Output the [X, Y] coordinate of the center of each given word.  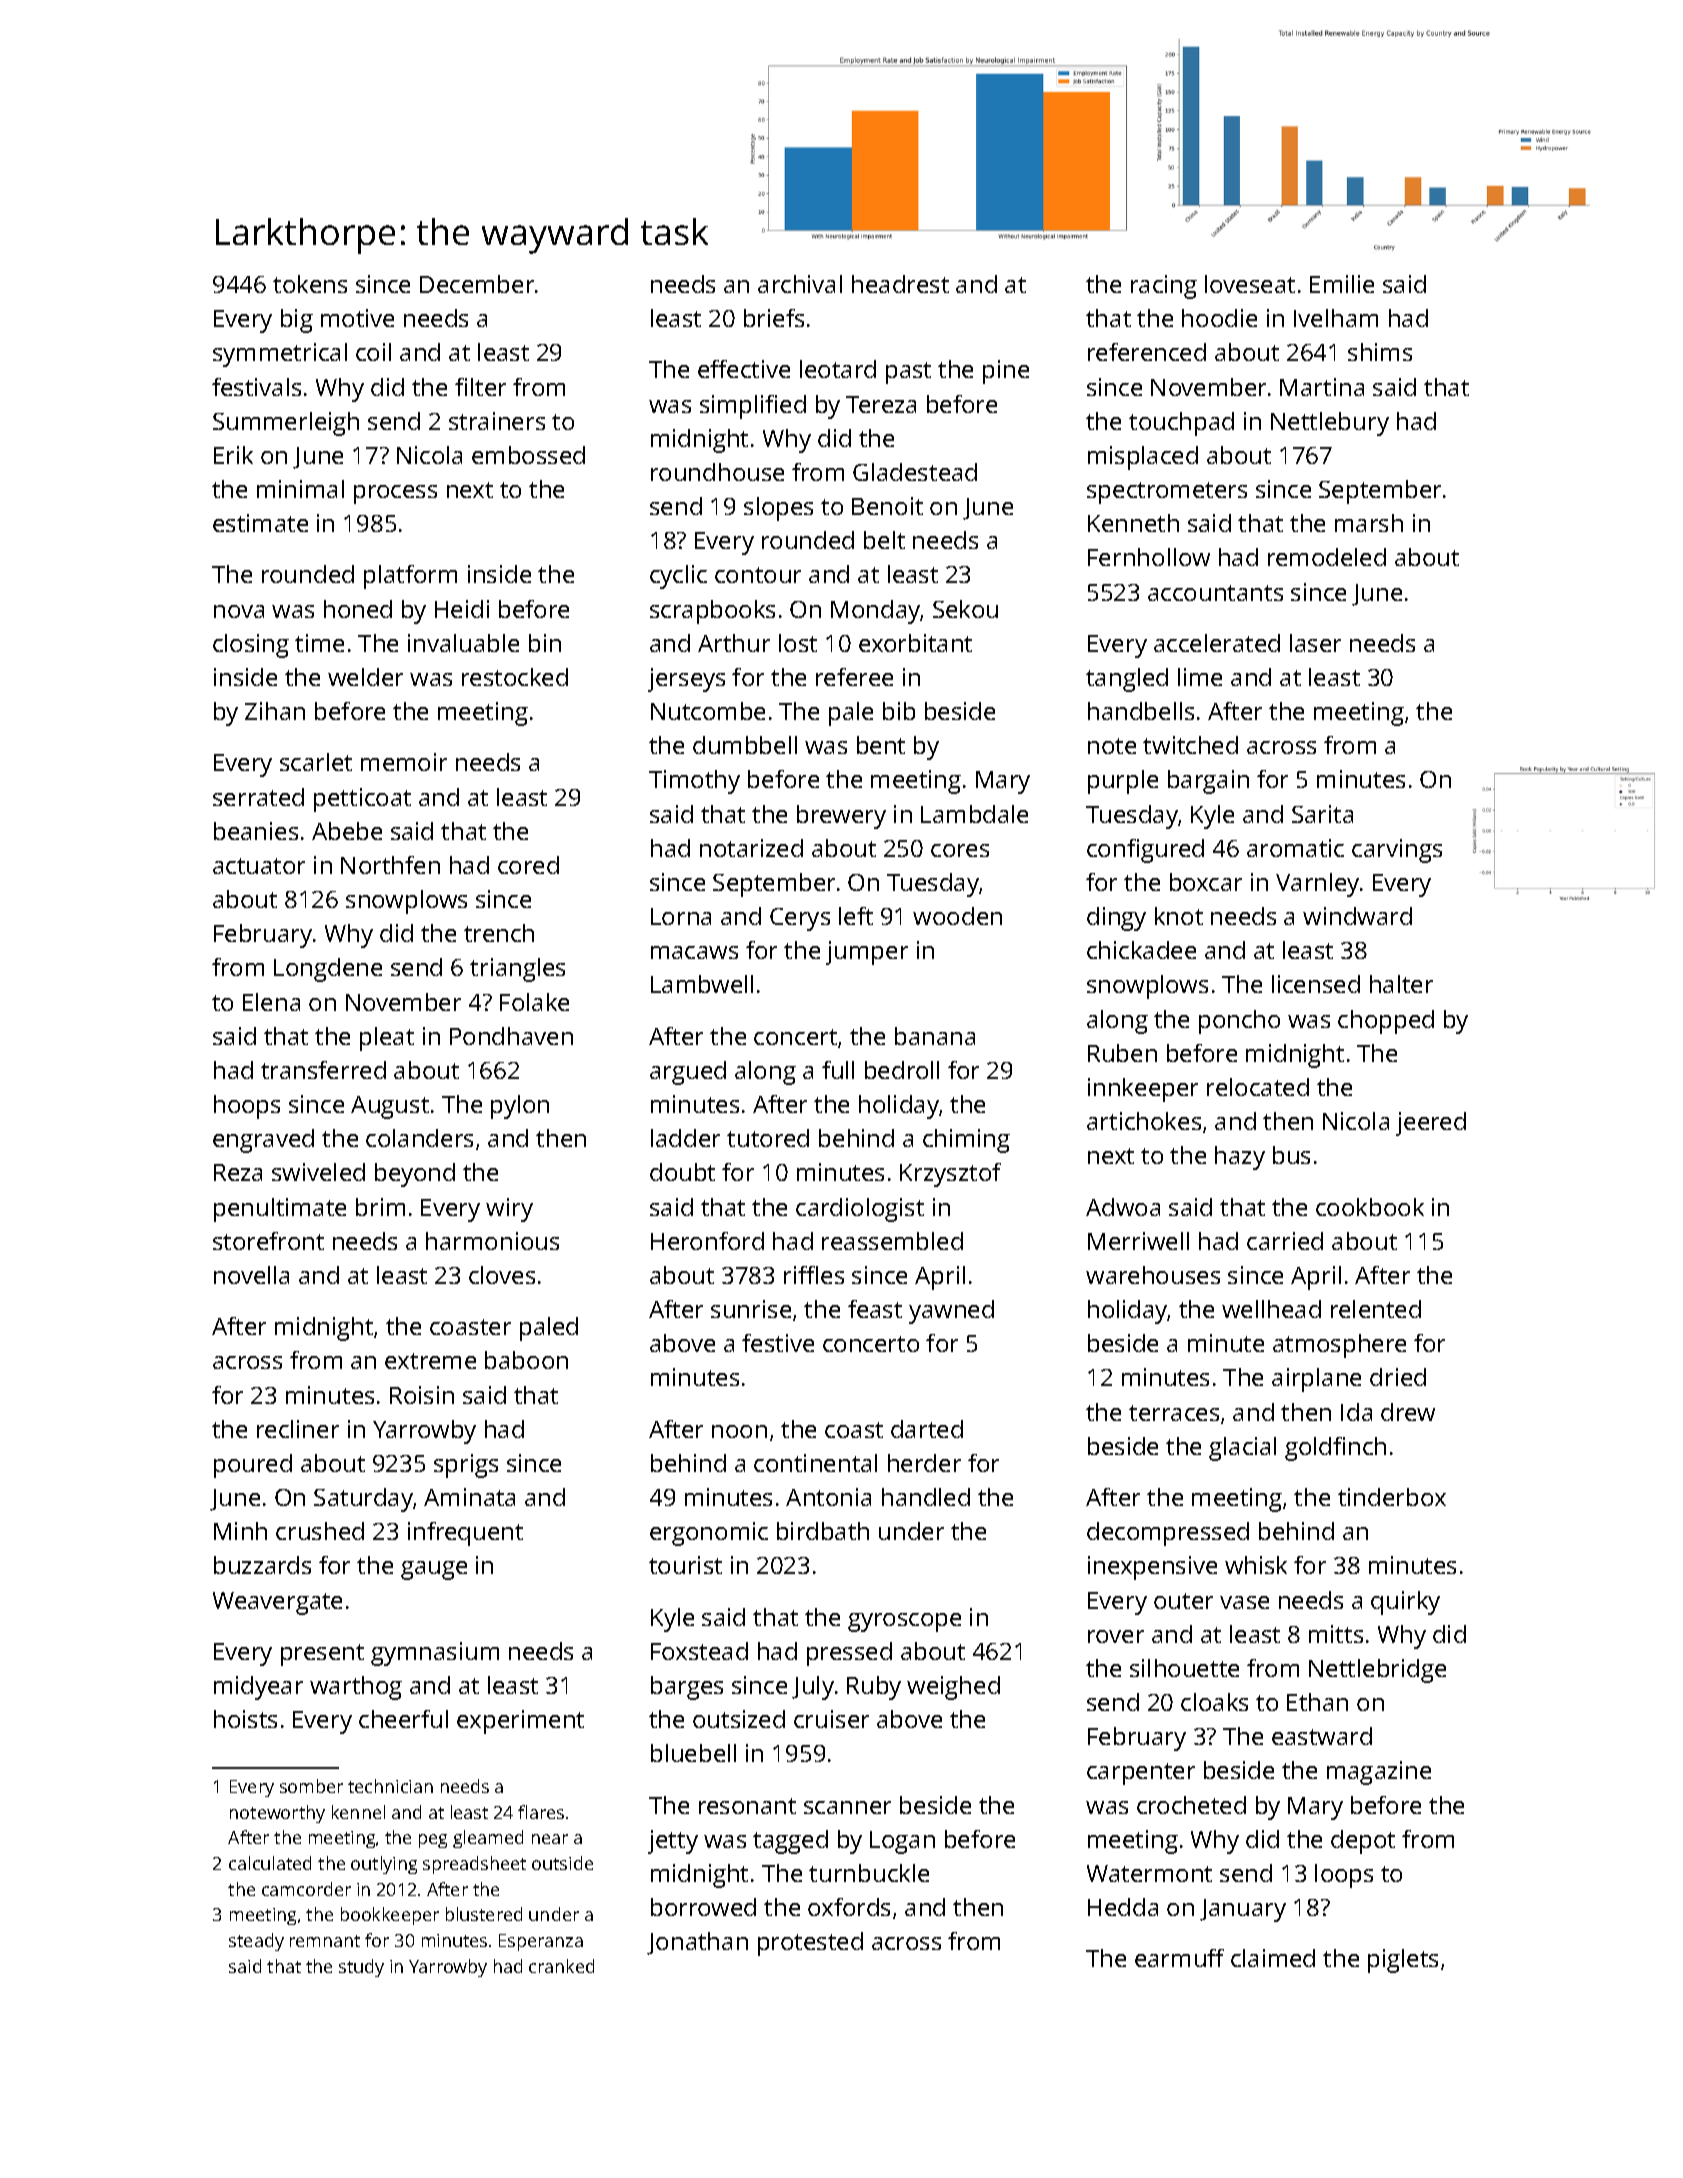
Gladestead [915, 472]
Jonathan [697, 1943]
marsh [1369, 523]
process [395, 494]
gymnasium [435, 1654]
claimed [1273, 1958]
